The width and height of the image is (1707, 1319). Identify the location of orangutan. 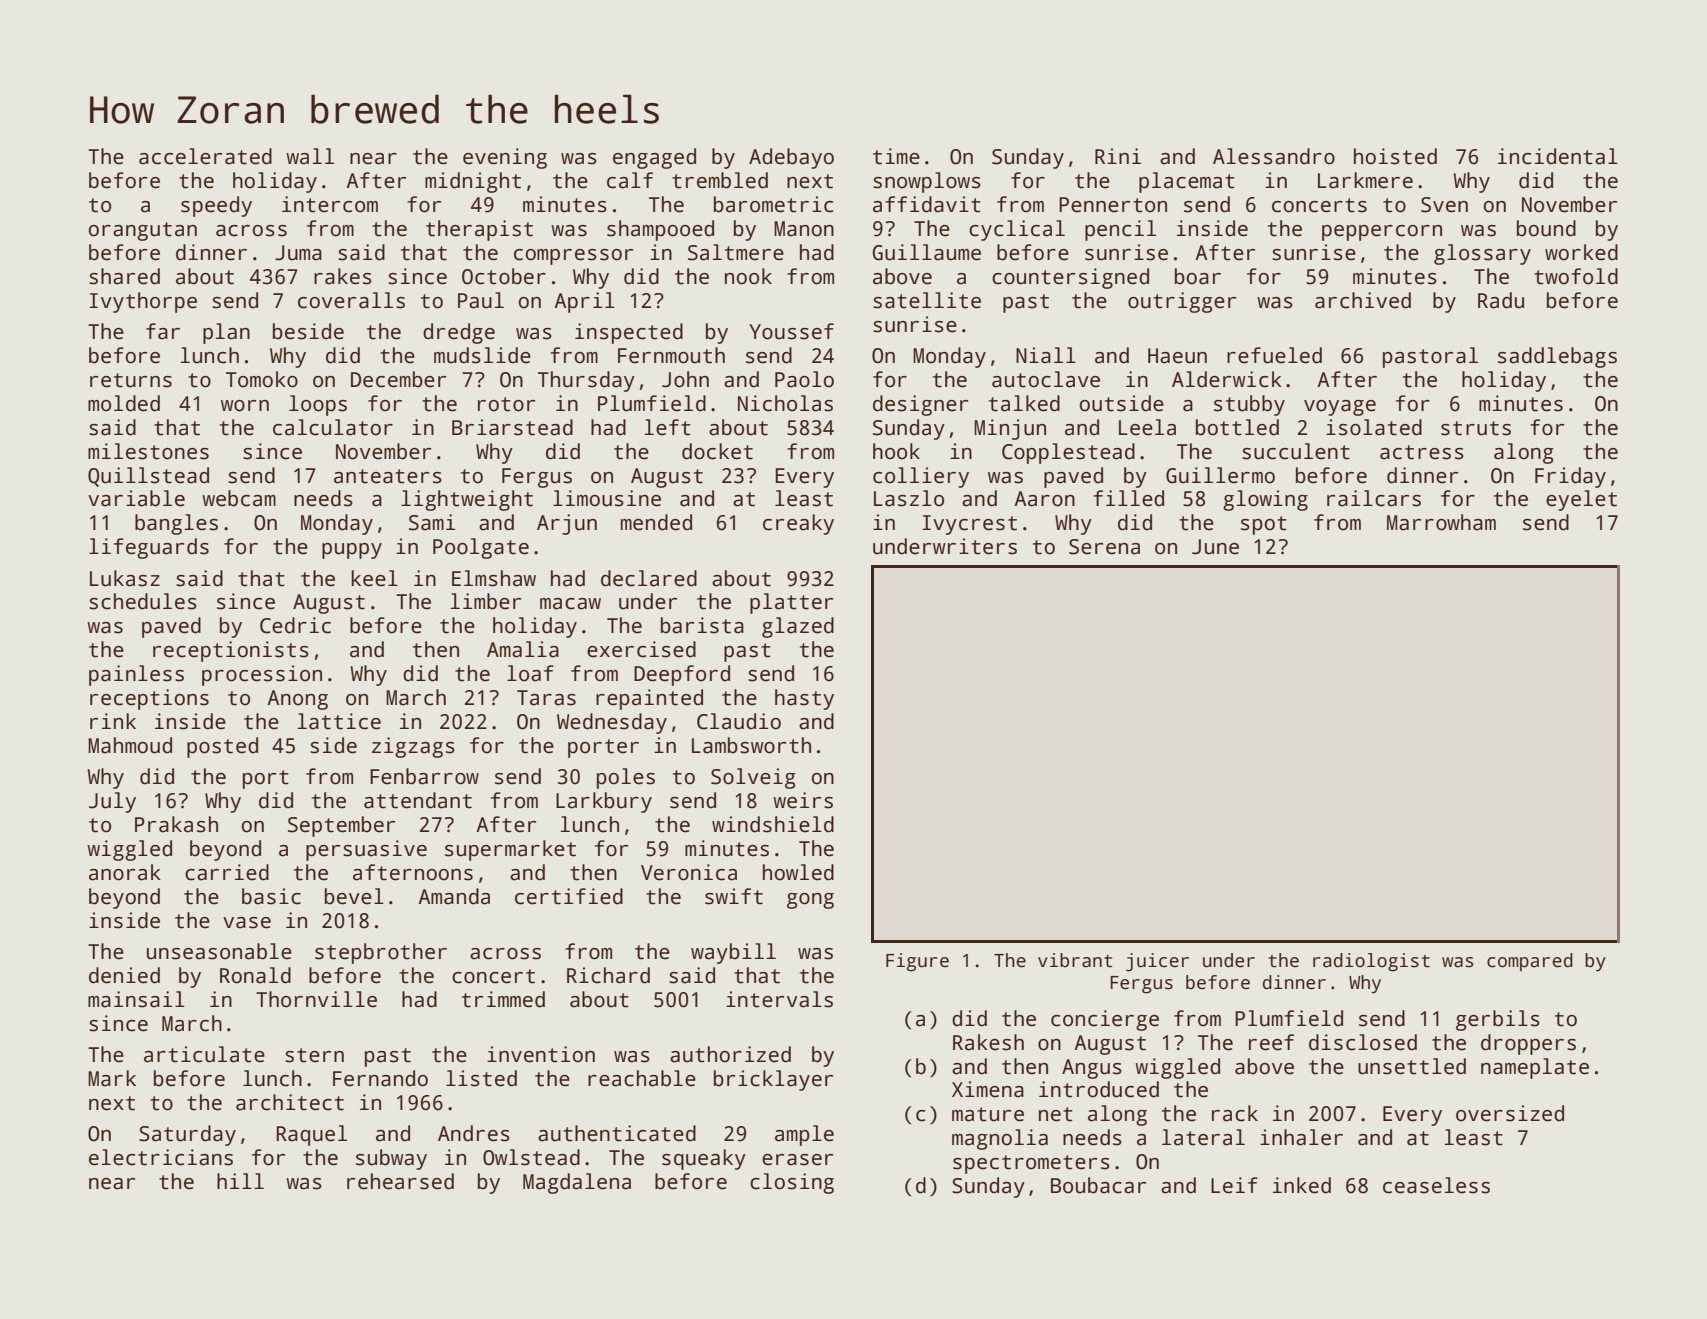
(142, 231).
